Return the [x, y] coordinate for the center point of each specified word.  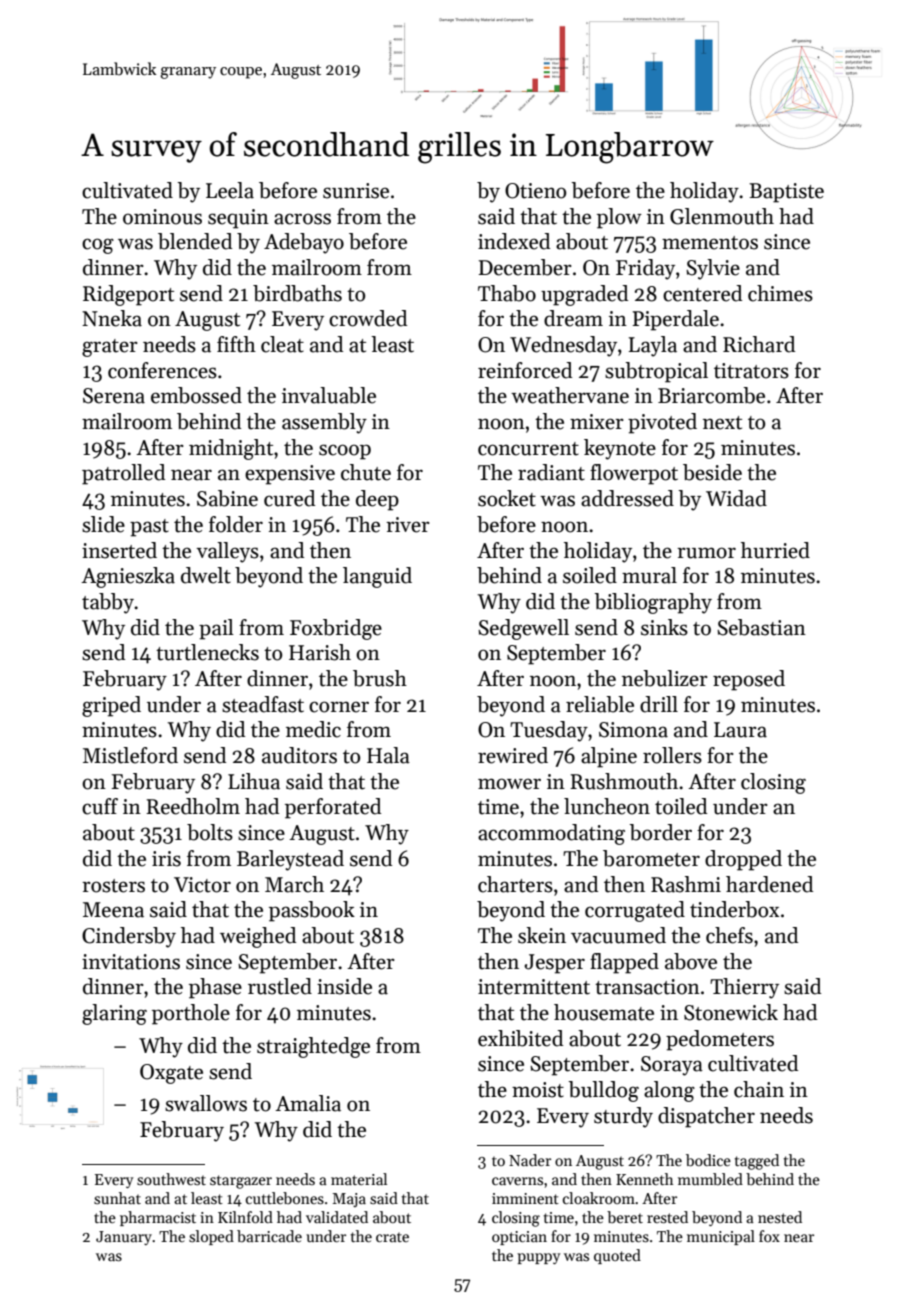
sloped [211, 1237]
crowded [368, 318]
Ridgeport [128, 295]
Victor [202, 885]
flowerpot [634, 474]
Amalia [308, 1103]
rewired [513, 755]
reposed [749, 680]
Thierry [744, 988]
